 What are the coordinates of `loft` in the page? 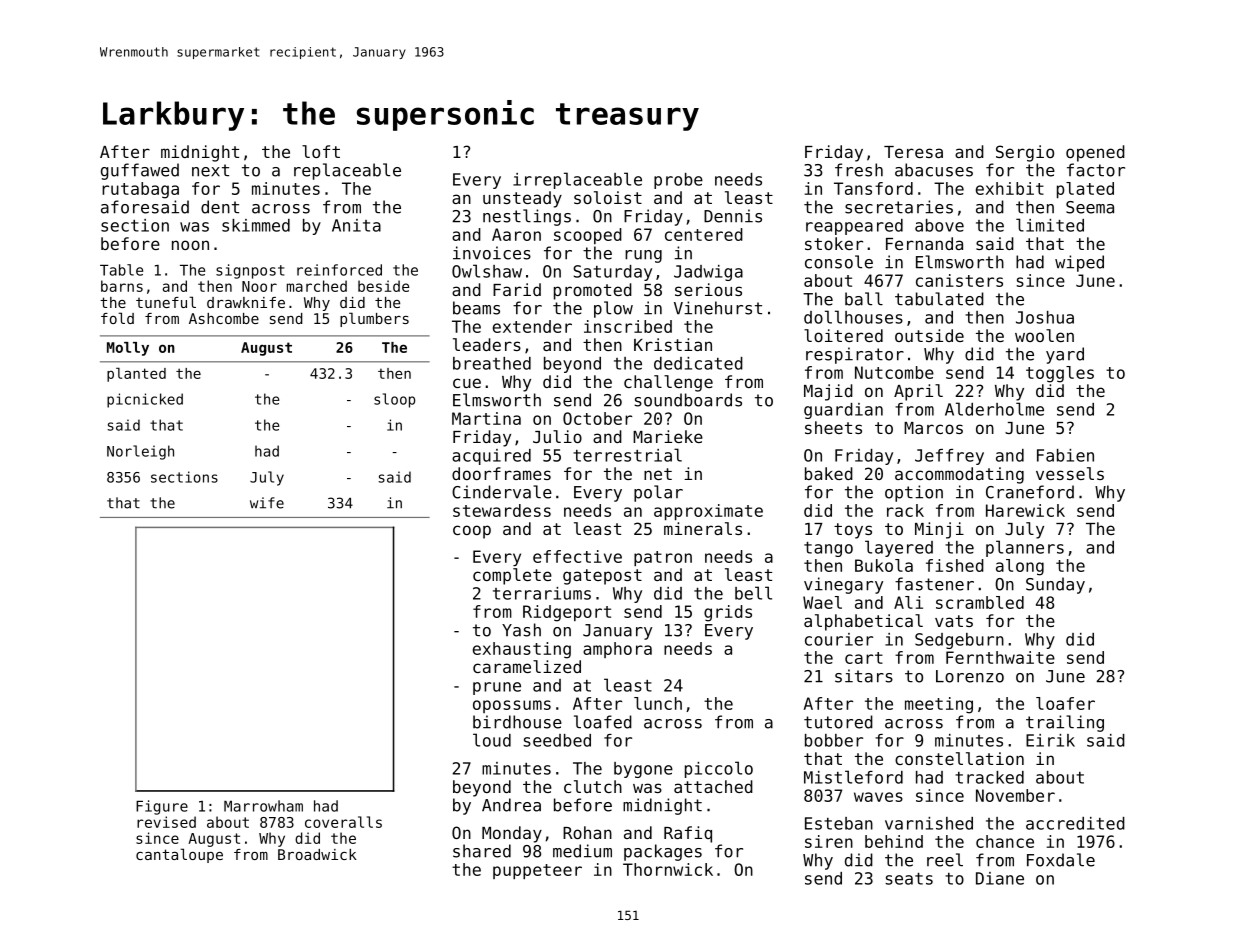 It's located at (321, 151).
